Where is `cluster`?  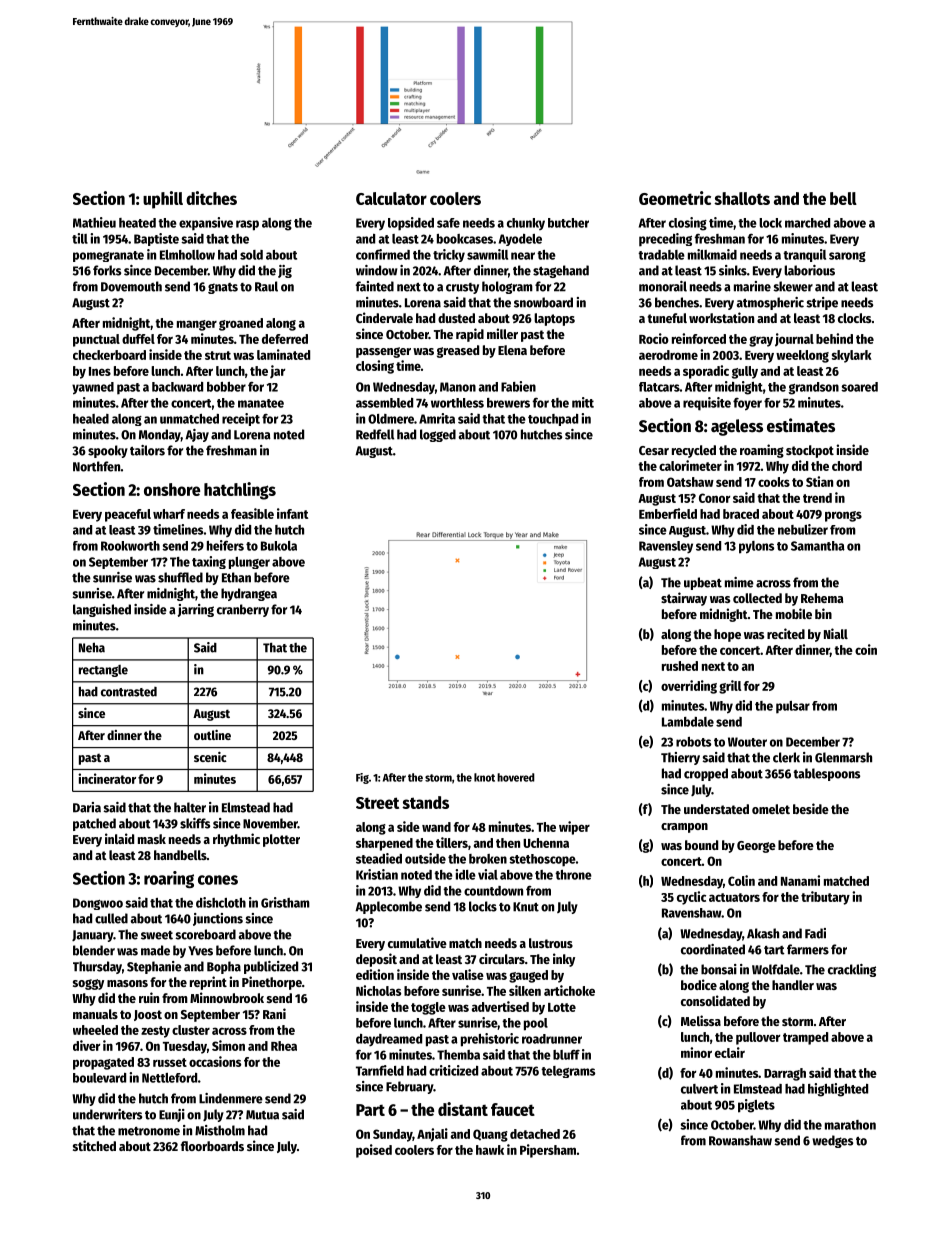
cluster is located at coordinates (191, 1030).
